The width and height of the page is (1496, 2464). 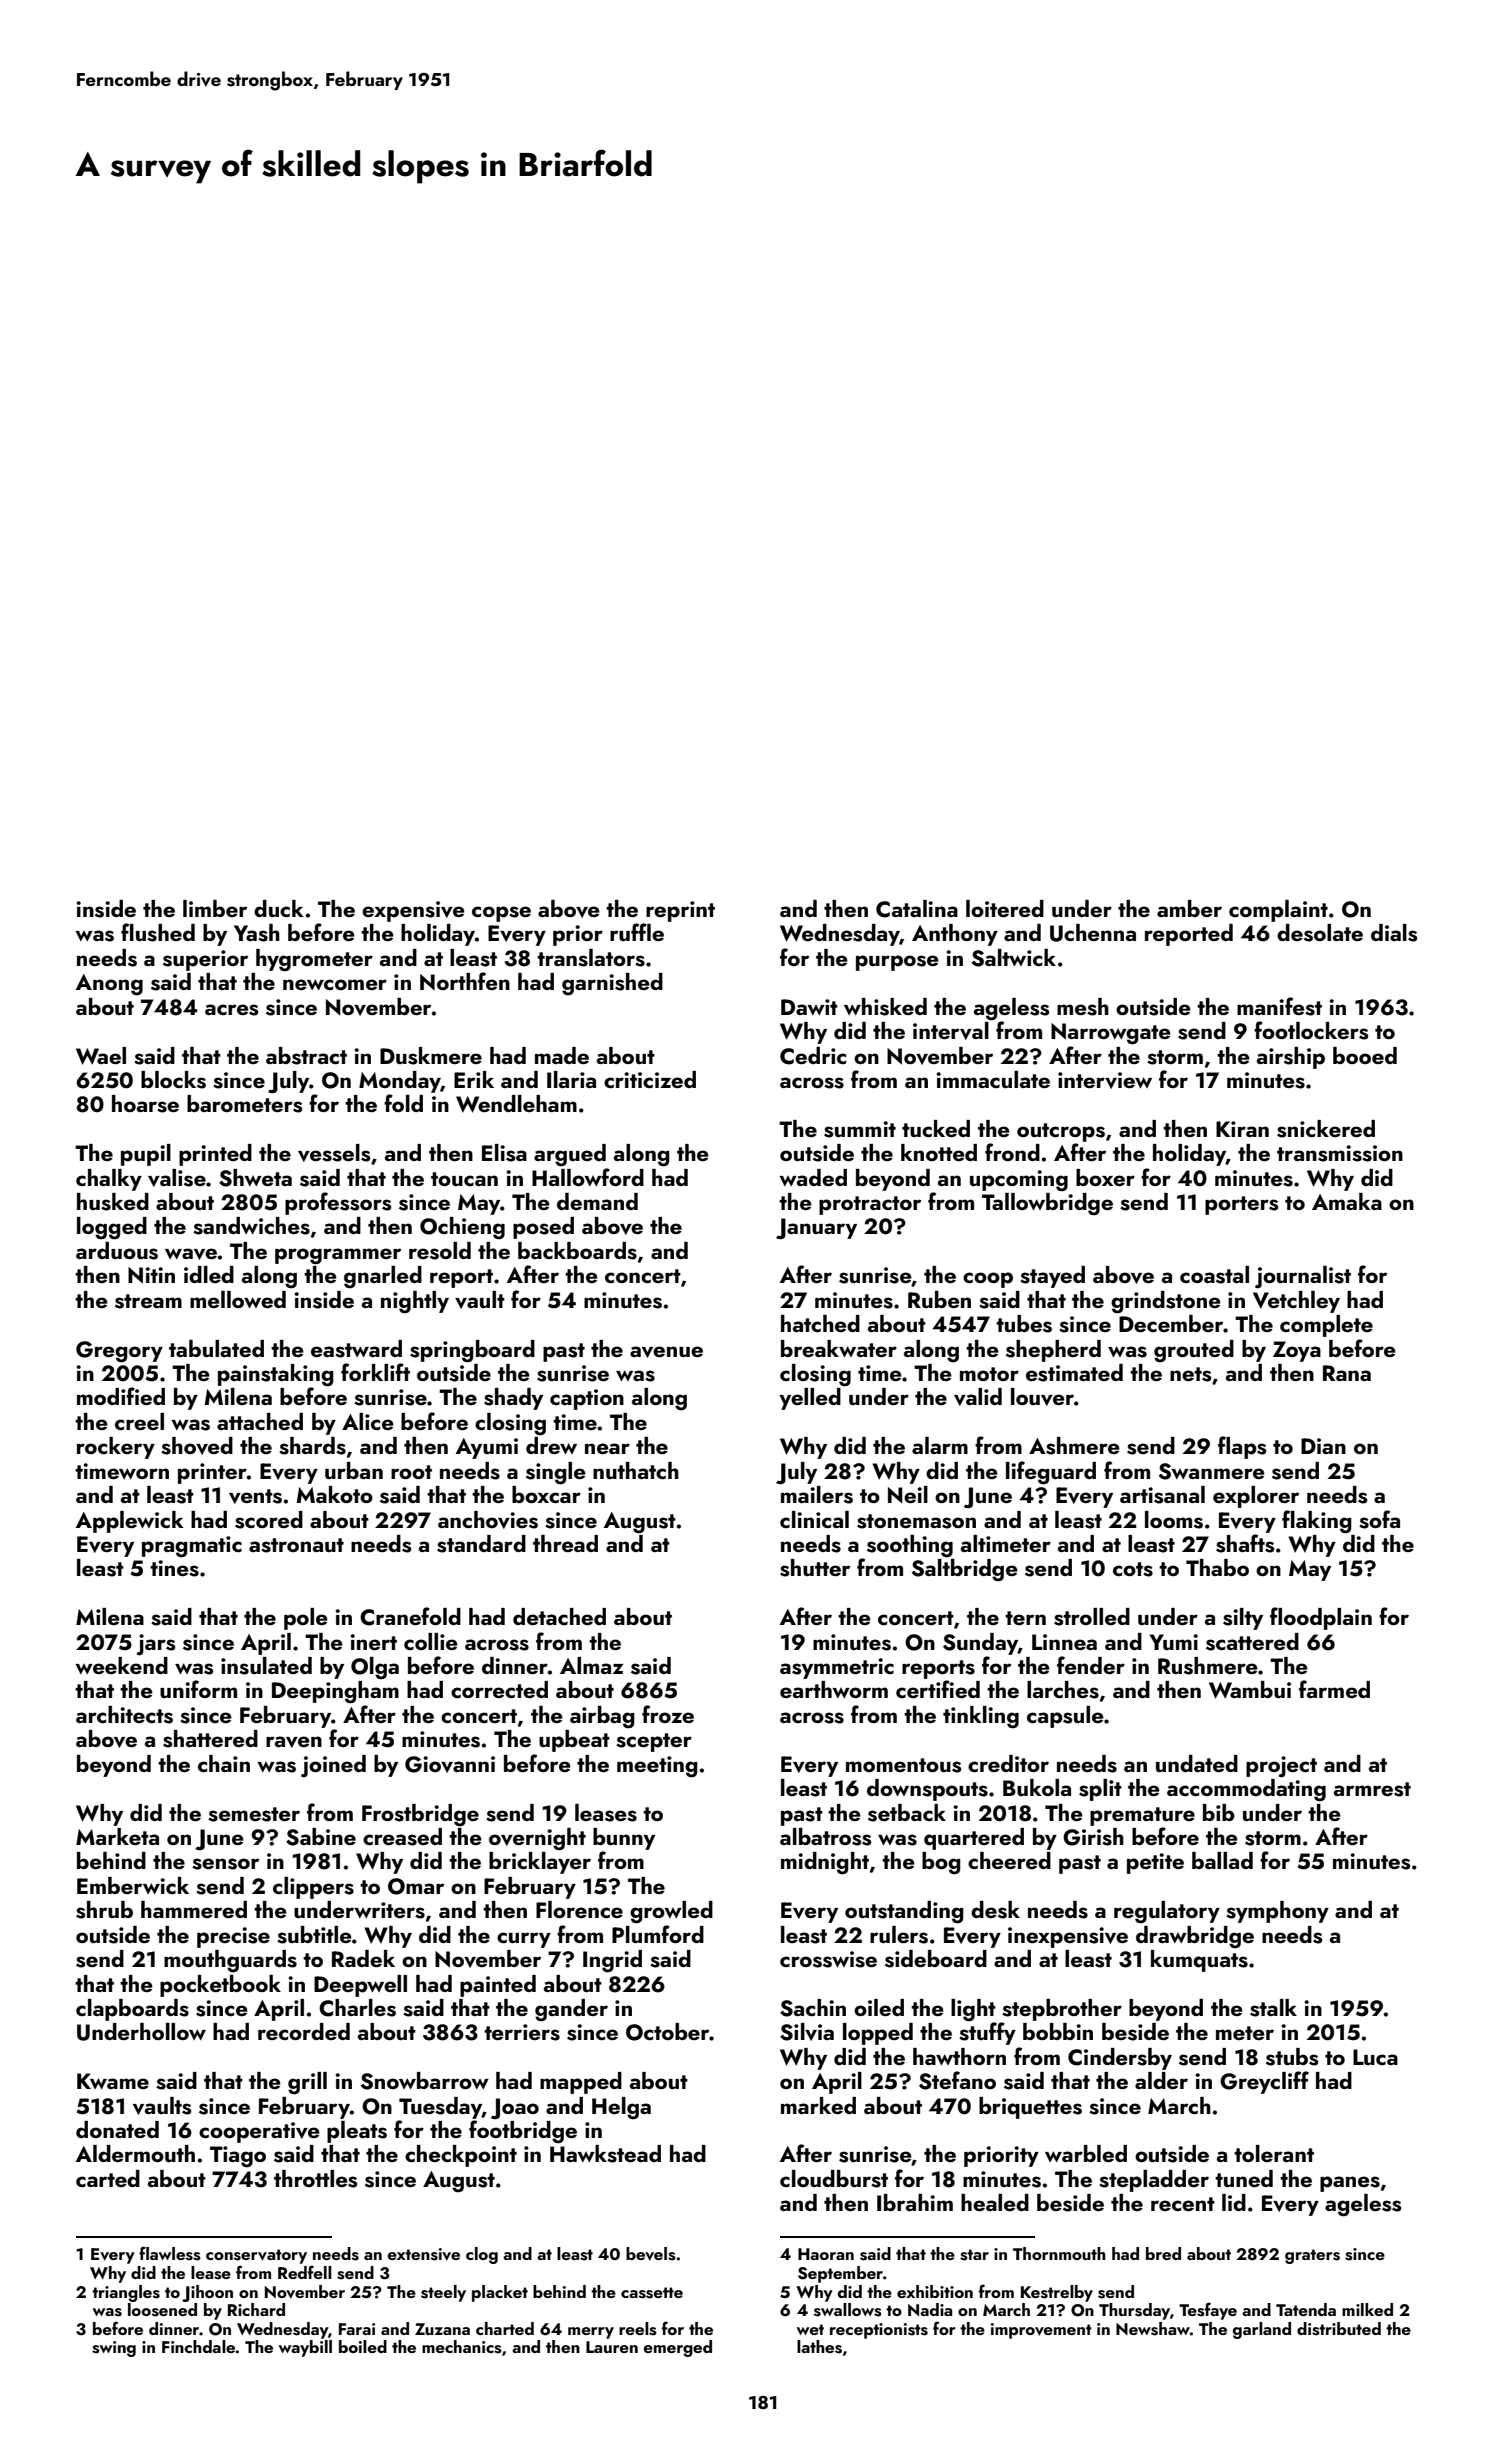 What do you see at coordinates (828, 1959) in the page?
I see `crosswise` at bounding box center [828, 1959].
